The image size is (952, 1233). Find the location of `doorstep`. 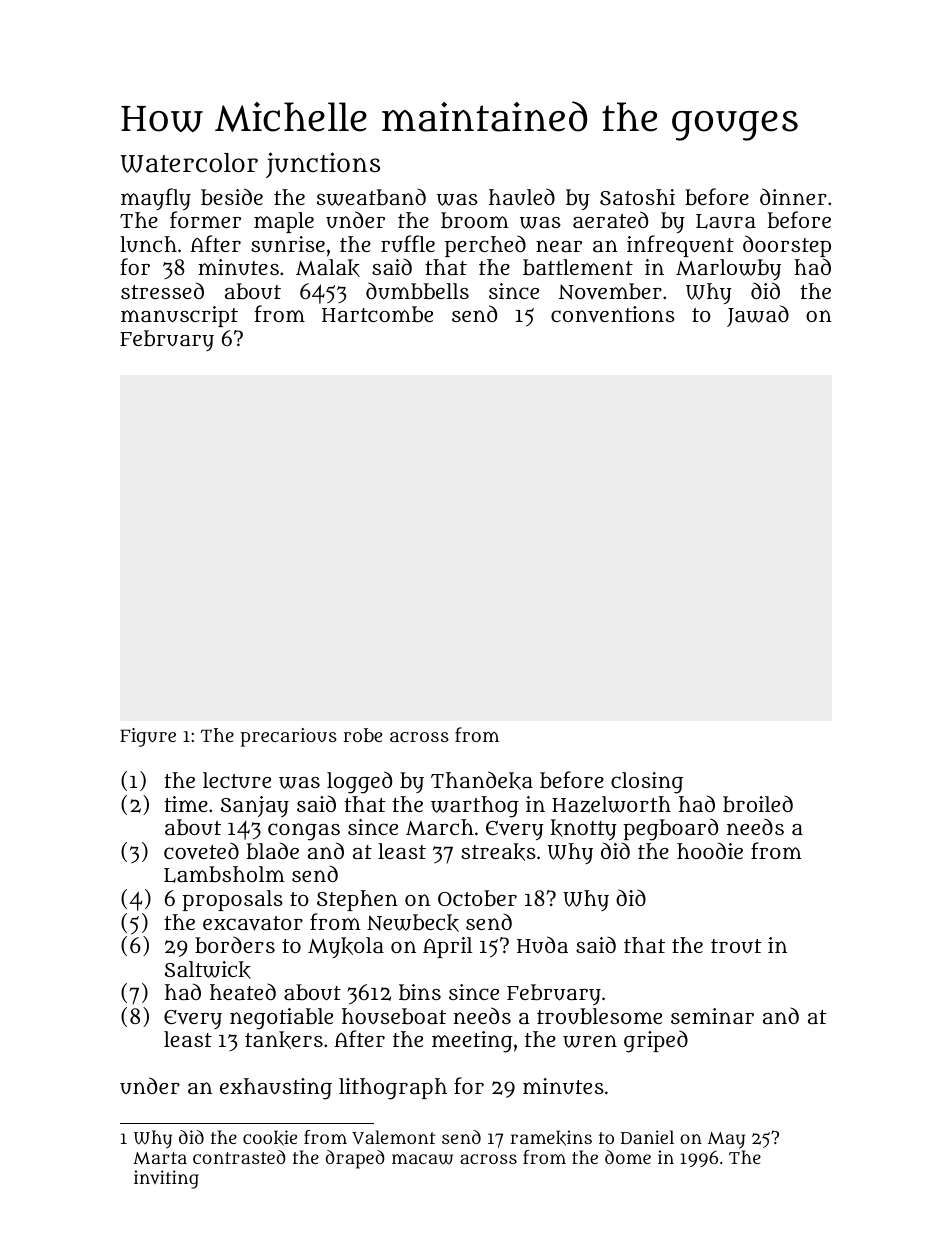

doorstep is located at coordinates (787, 246).
